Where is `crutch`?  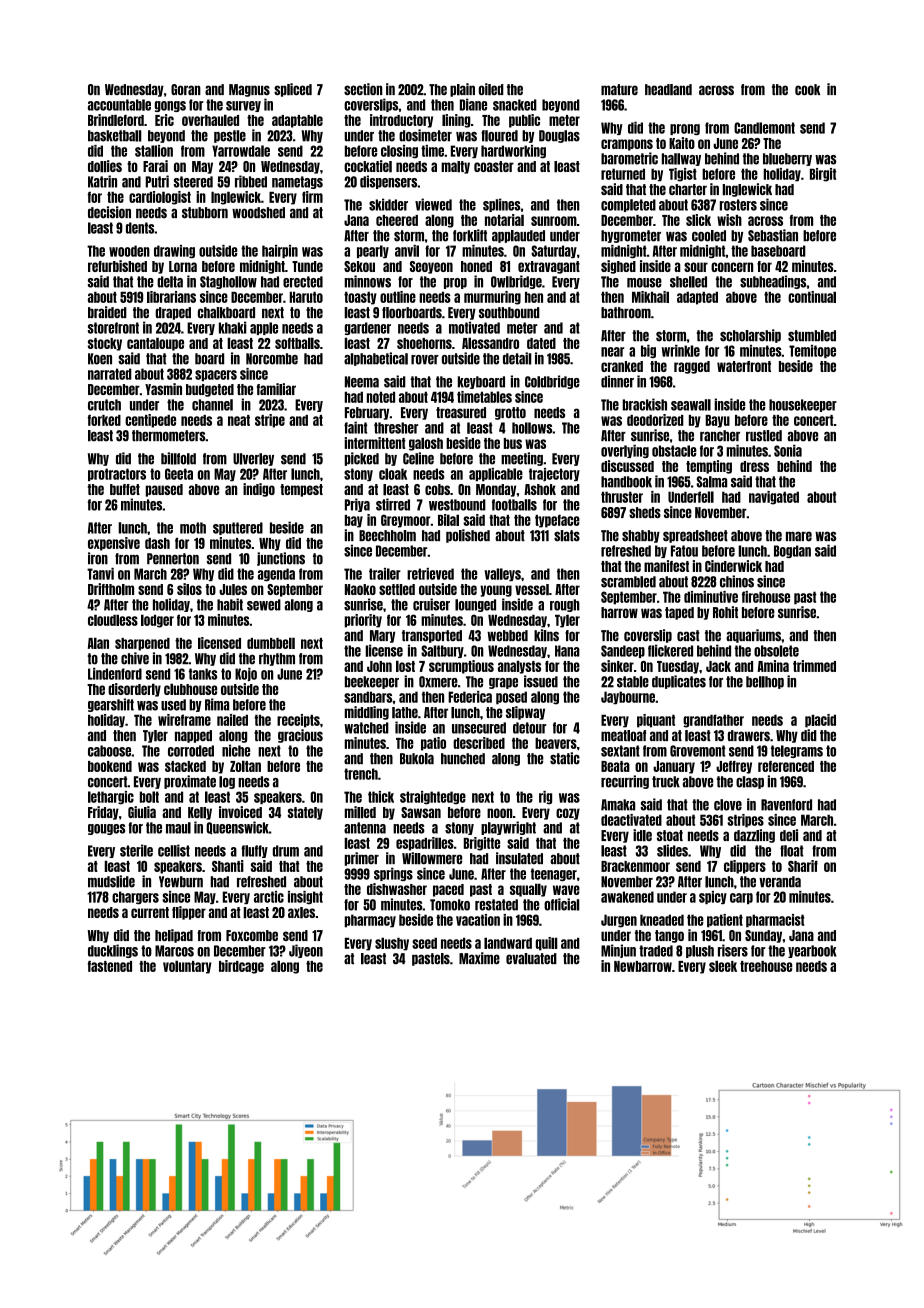 crutch is located at coordinates (104, 405).
